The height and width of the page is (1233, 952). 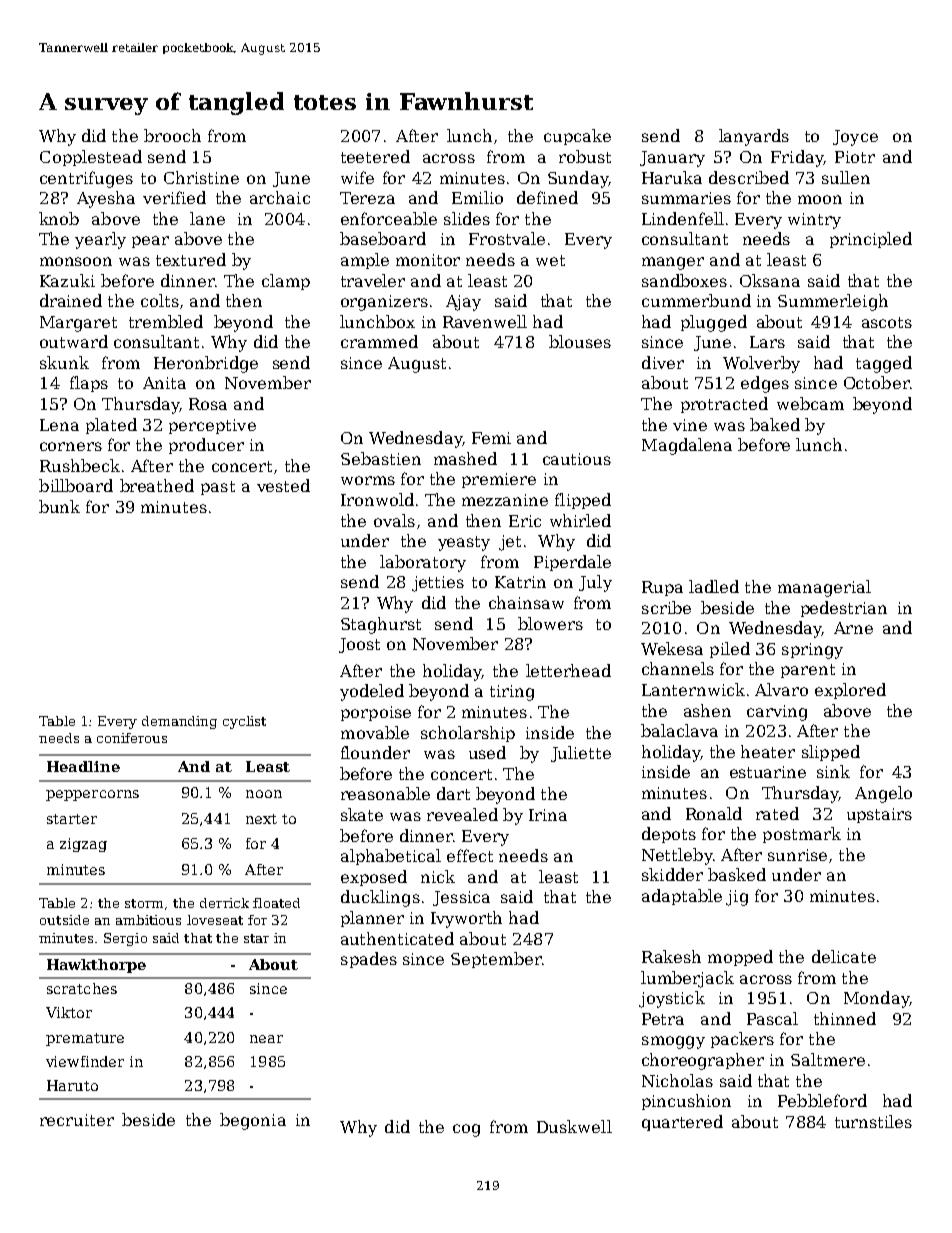 What do you see at coordinates (754, 137) in the page?
I see `lanyards` at bounding box center [754, 137].
